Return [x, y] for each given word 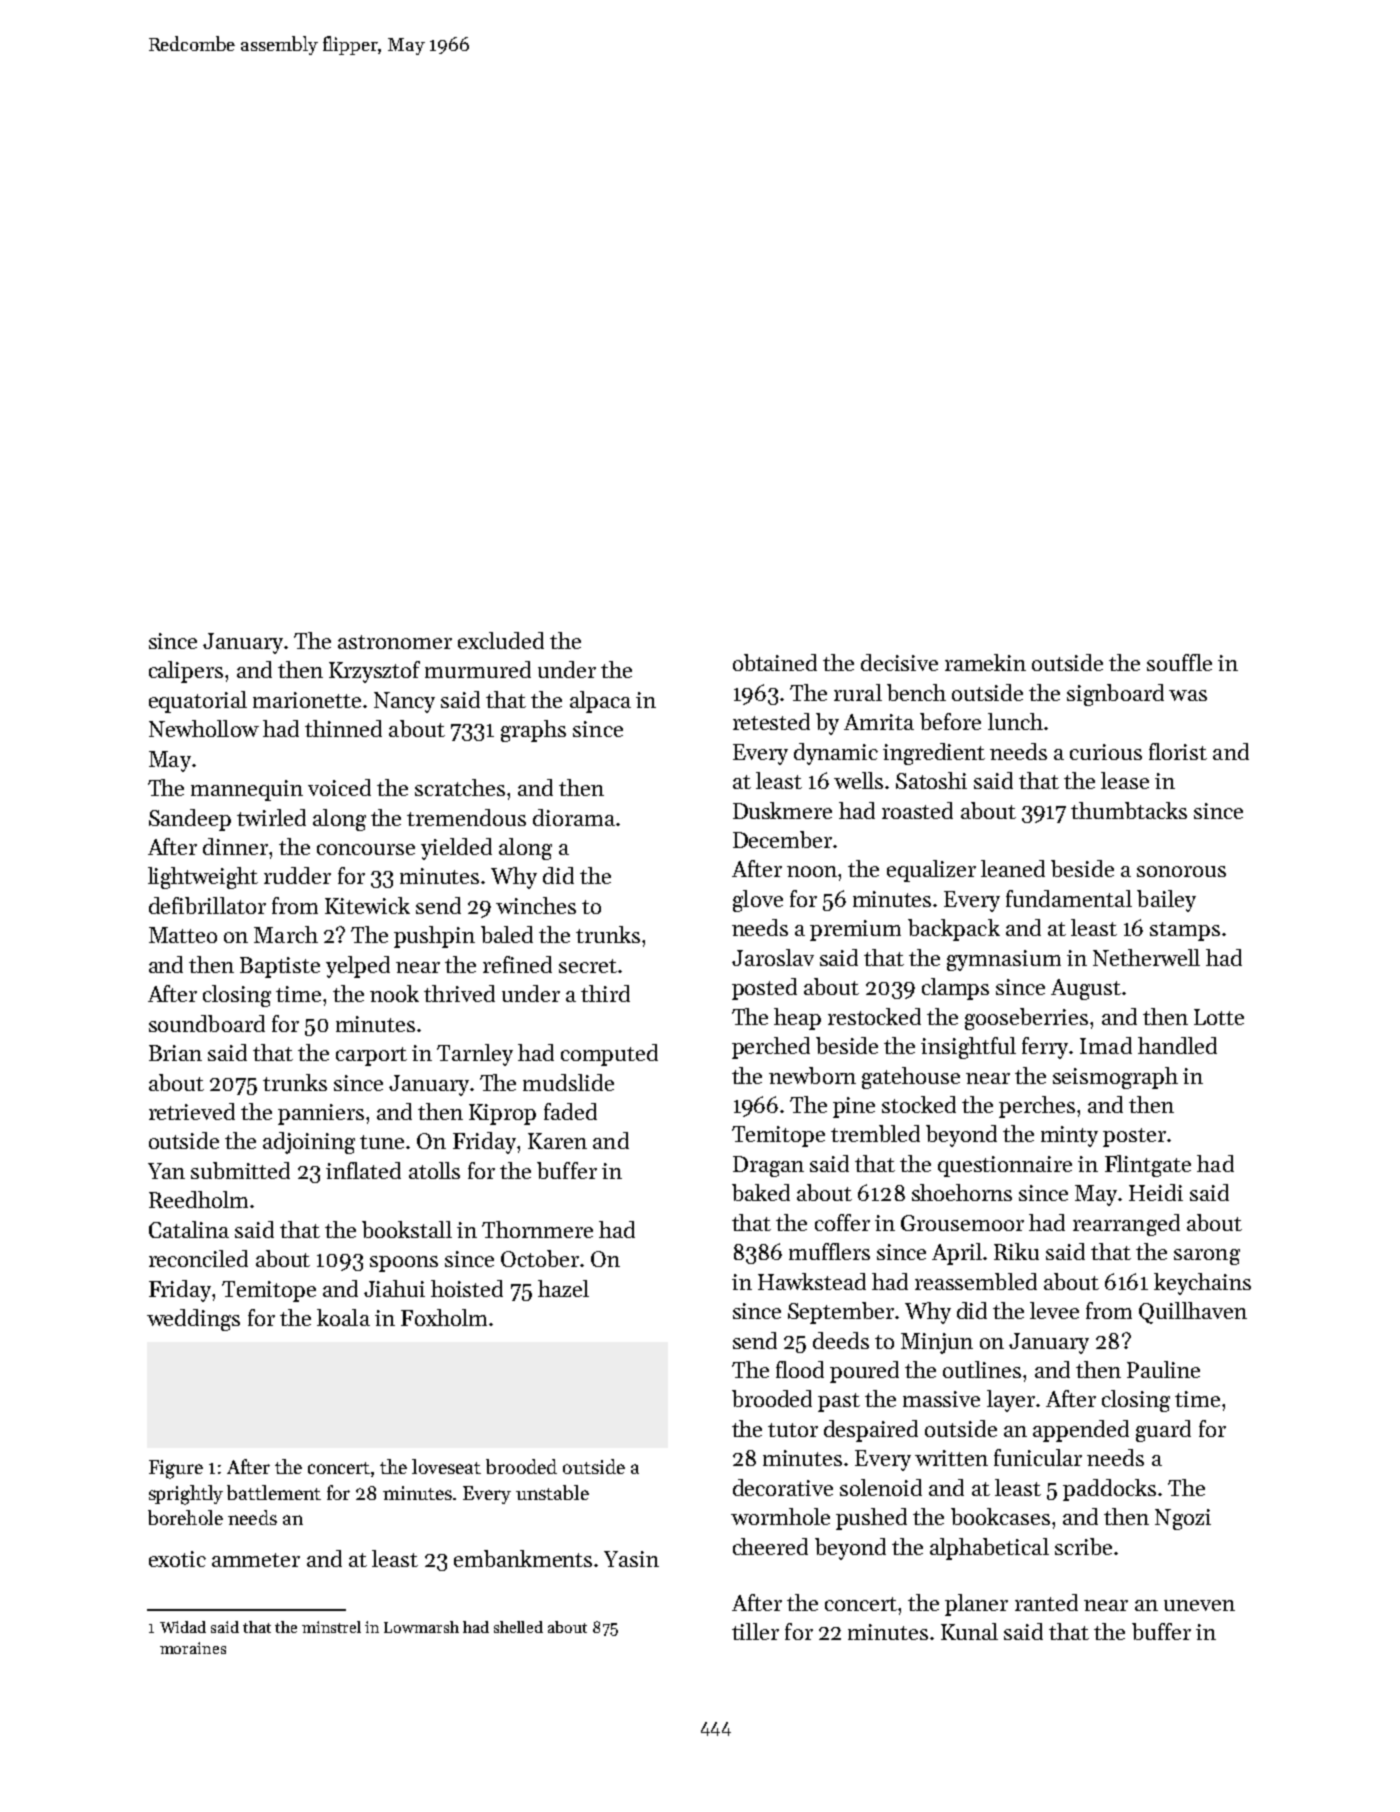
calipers [186, 672]
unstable [552, 1492]
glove [758, 901]
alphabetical [989, 1549]
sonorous [1181, 871]
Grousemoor [962, 1223]
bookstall [407, 1229]
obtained [775, 662]
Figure [176, 1469]
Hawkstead [812, 1281]
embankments [523, 1558]
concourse [366, 849]
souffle [1179, 662]
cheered [770, 1546]
